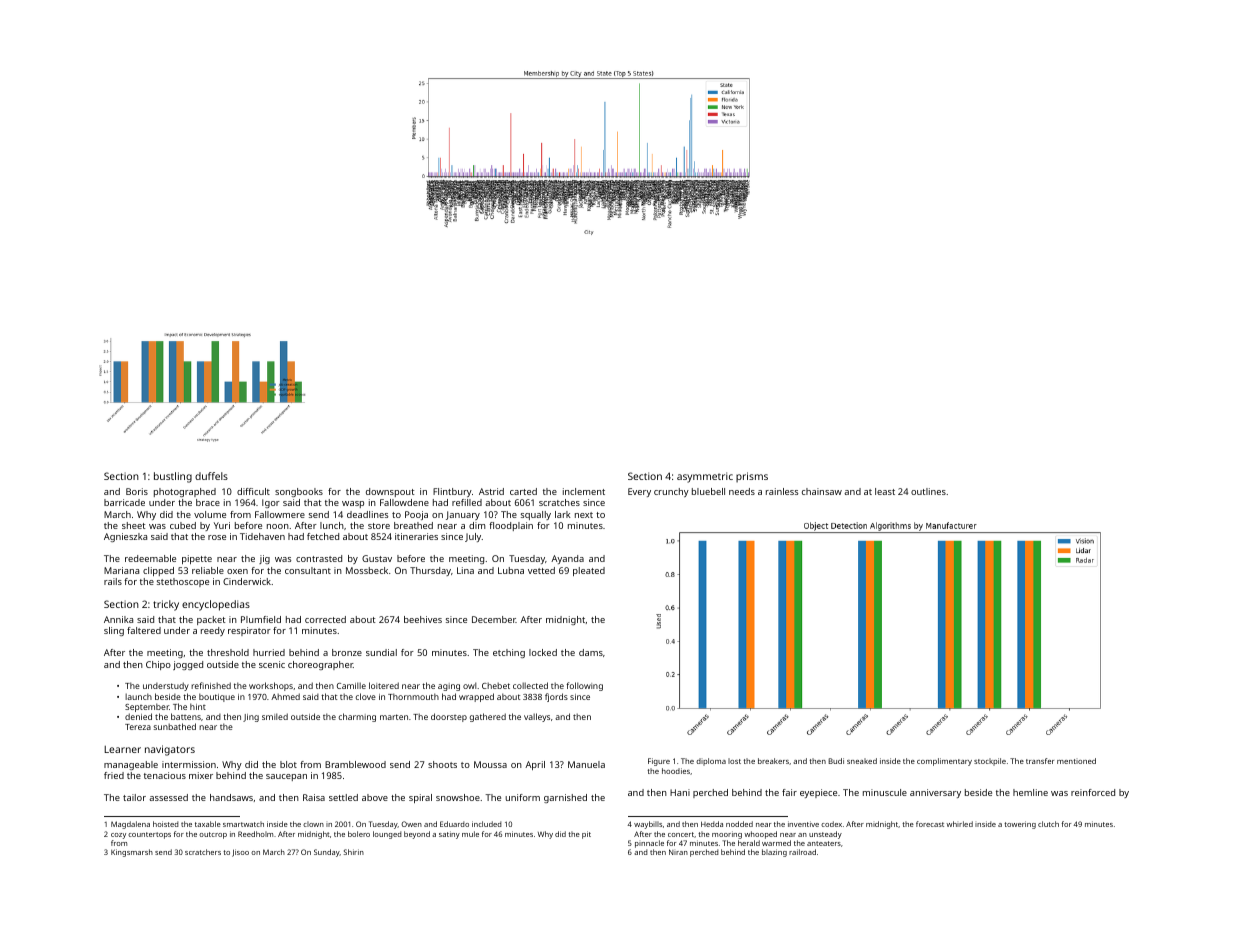 The image size is (1233, 952). I want to click on outlines, so click(928, 491).
